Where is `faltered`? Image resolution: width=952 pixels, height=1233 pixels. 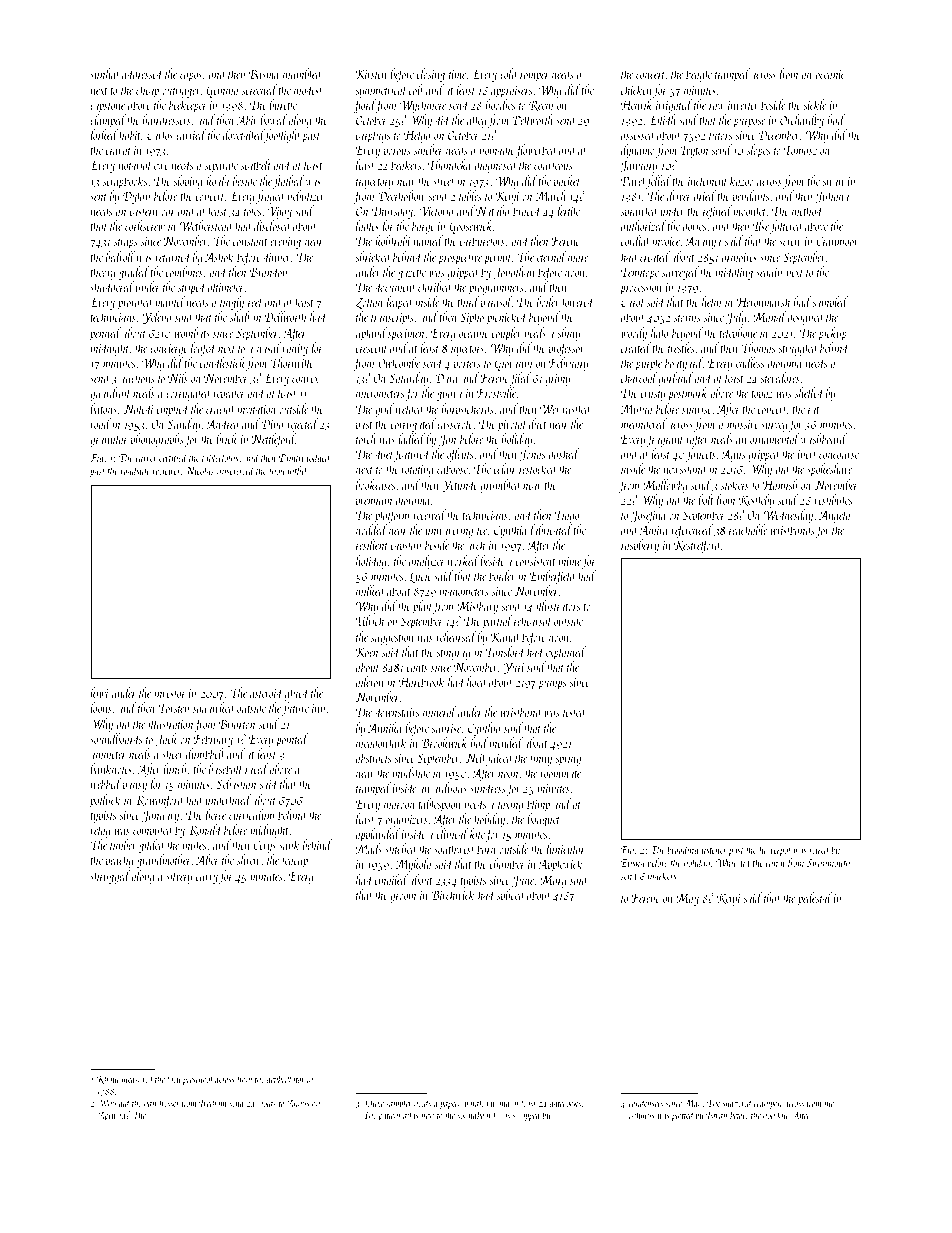 faltered is located at coordinates (787, 227).
